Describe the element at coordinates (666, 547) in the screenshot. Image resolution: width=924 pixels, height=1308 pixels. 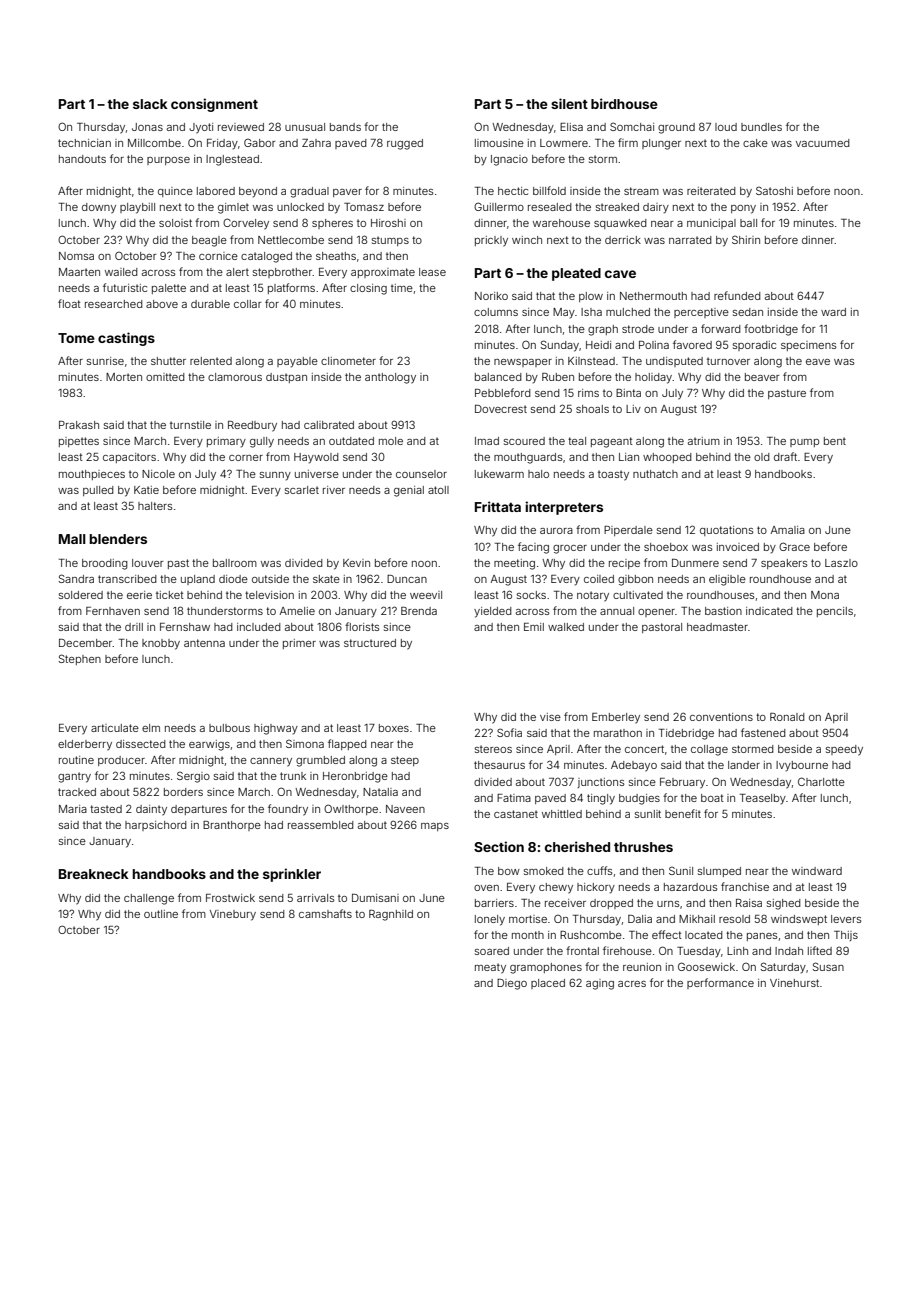
I see `shoebox` at that location.
